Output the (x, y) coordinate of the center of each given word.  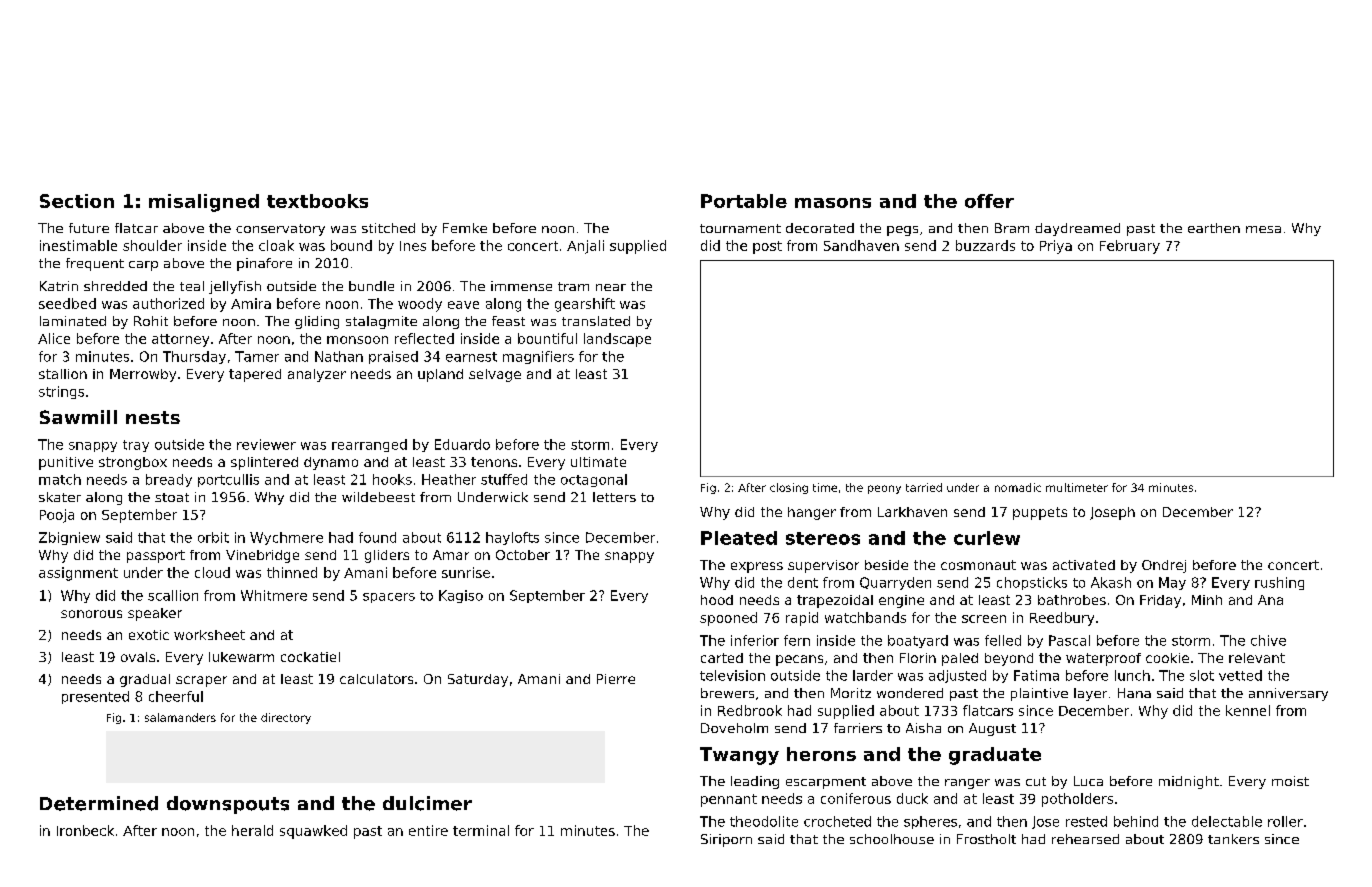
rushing (1279, 583)
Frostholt (986, 839)
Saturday (478, 680)
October (523, 555)
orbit (213, 537)
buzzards (985, 245)
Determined (99, 803)
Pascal (1069, 640)
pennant (729, 800)
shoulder (152, 245)
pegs (902, 231)
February (1130, 247)
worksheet (209, 635)
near (611, 287)
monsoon (357, 340)
